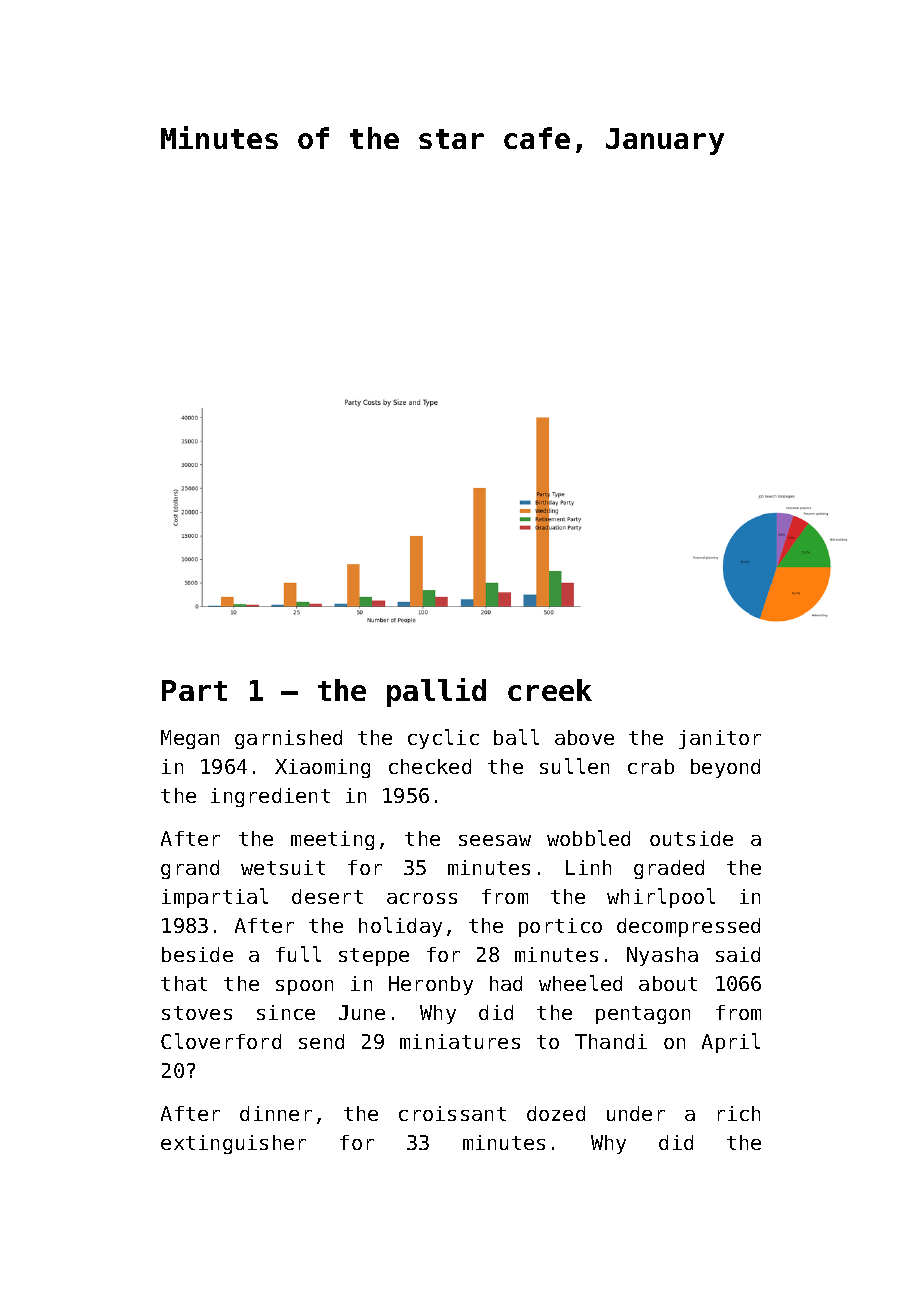 The image size is (924, 1311). What do you see at coordinates (400, 927) in the page?
I see `holiday` at bounding box center [400, 927].
